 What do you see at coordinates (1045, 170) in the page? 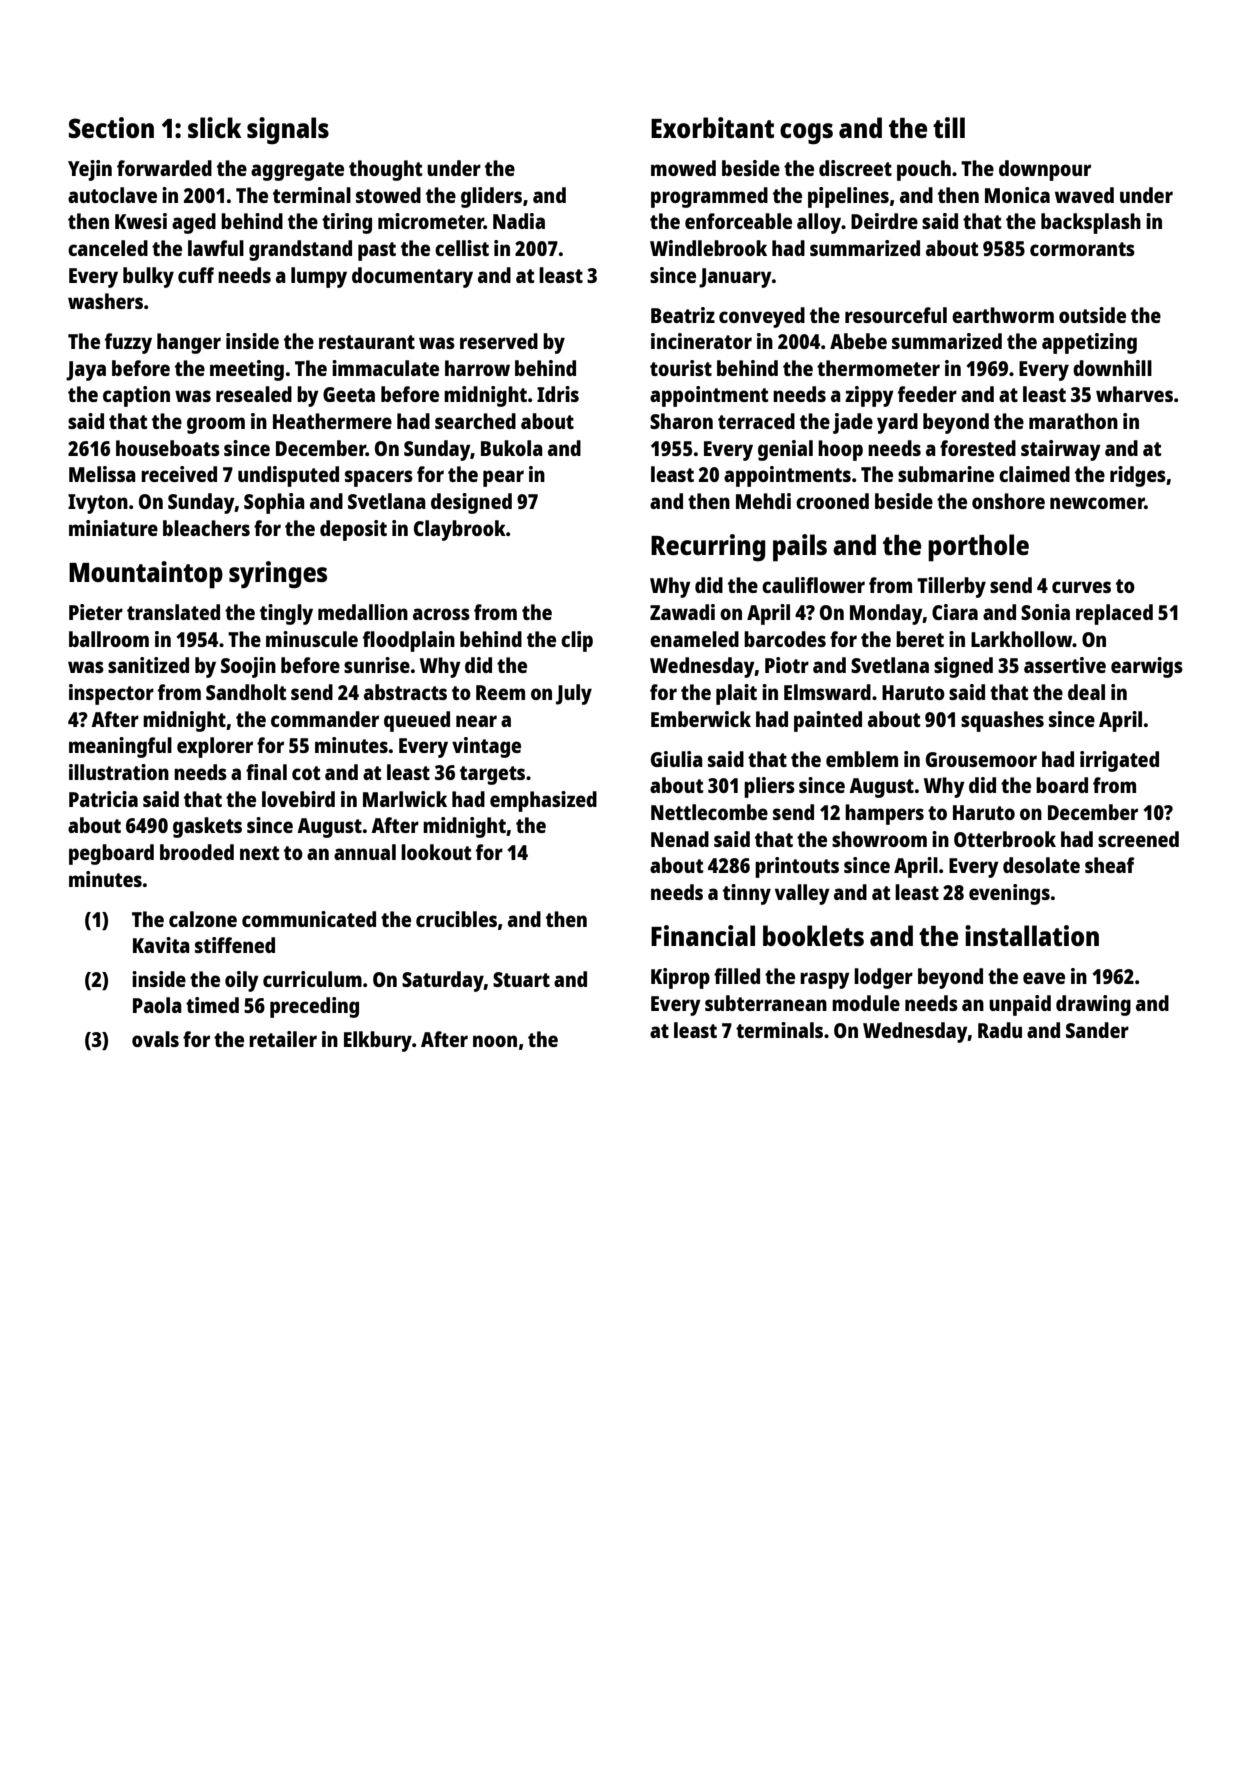
I see `downpour` at bounding box center [1045, 170].
